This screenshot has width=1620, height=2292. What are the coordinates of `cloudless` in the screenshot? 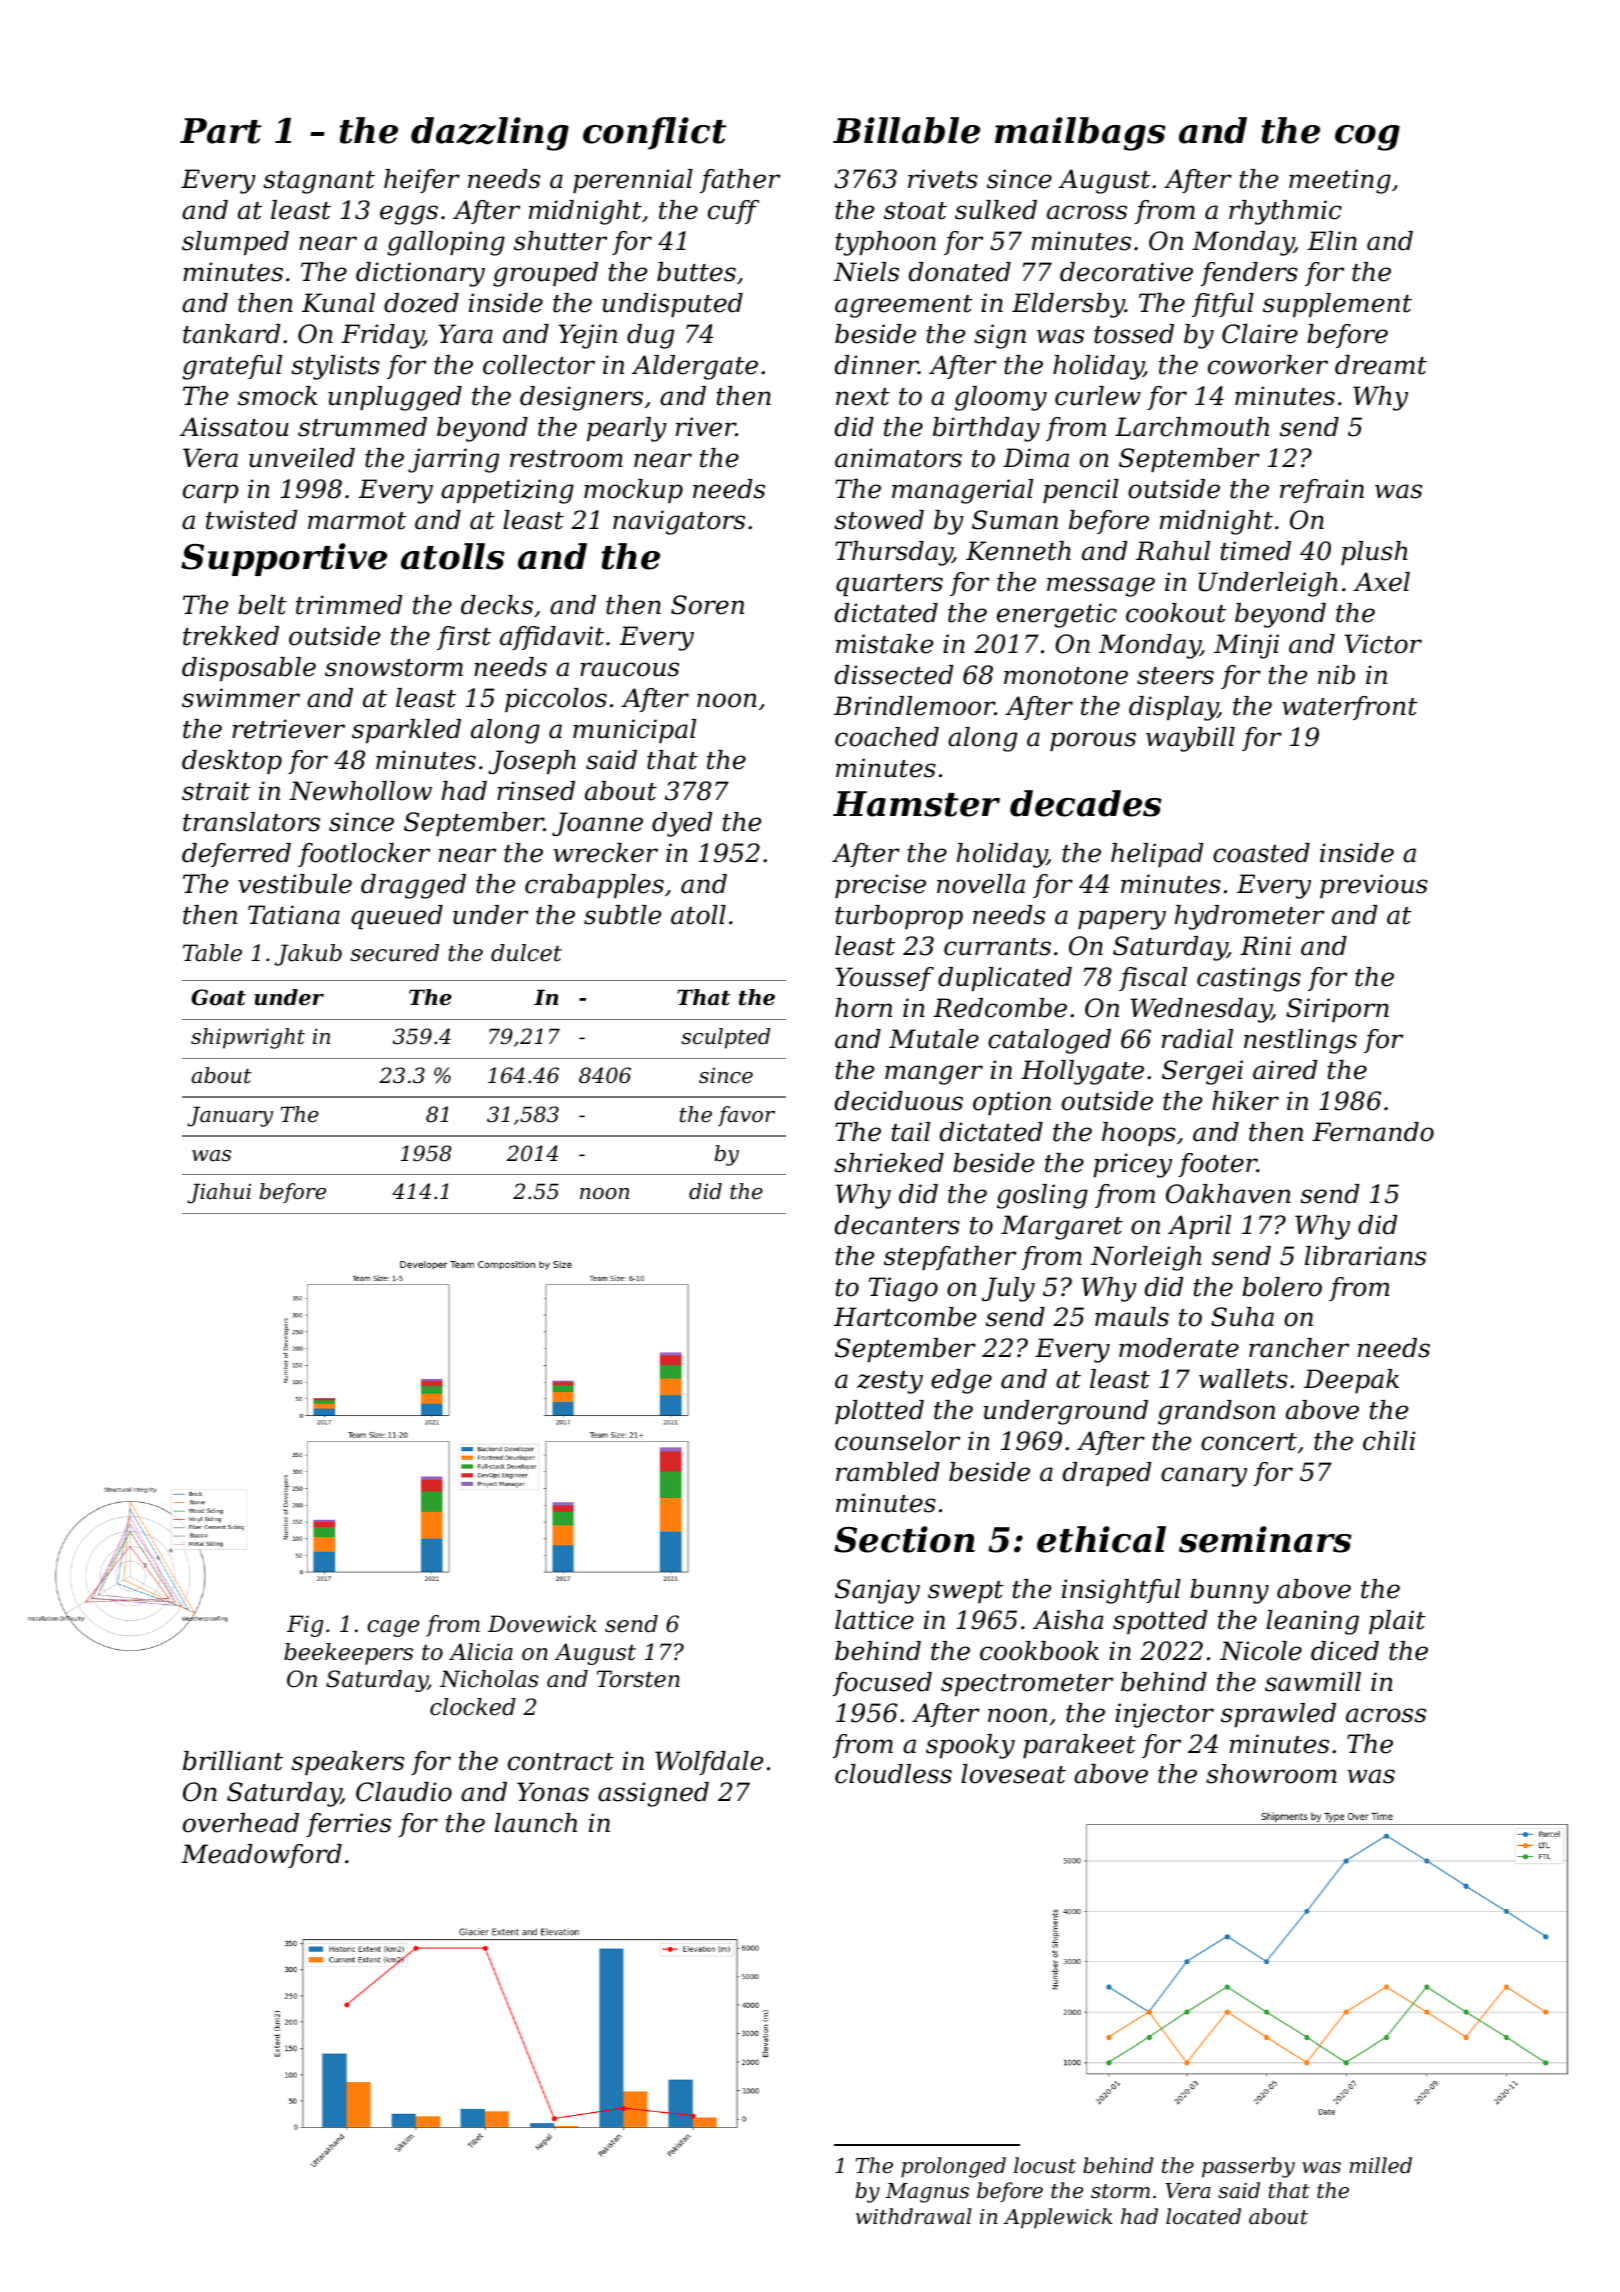 It's located at (893, 1774).
